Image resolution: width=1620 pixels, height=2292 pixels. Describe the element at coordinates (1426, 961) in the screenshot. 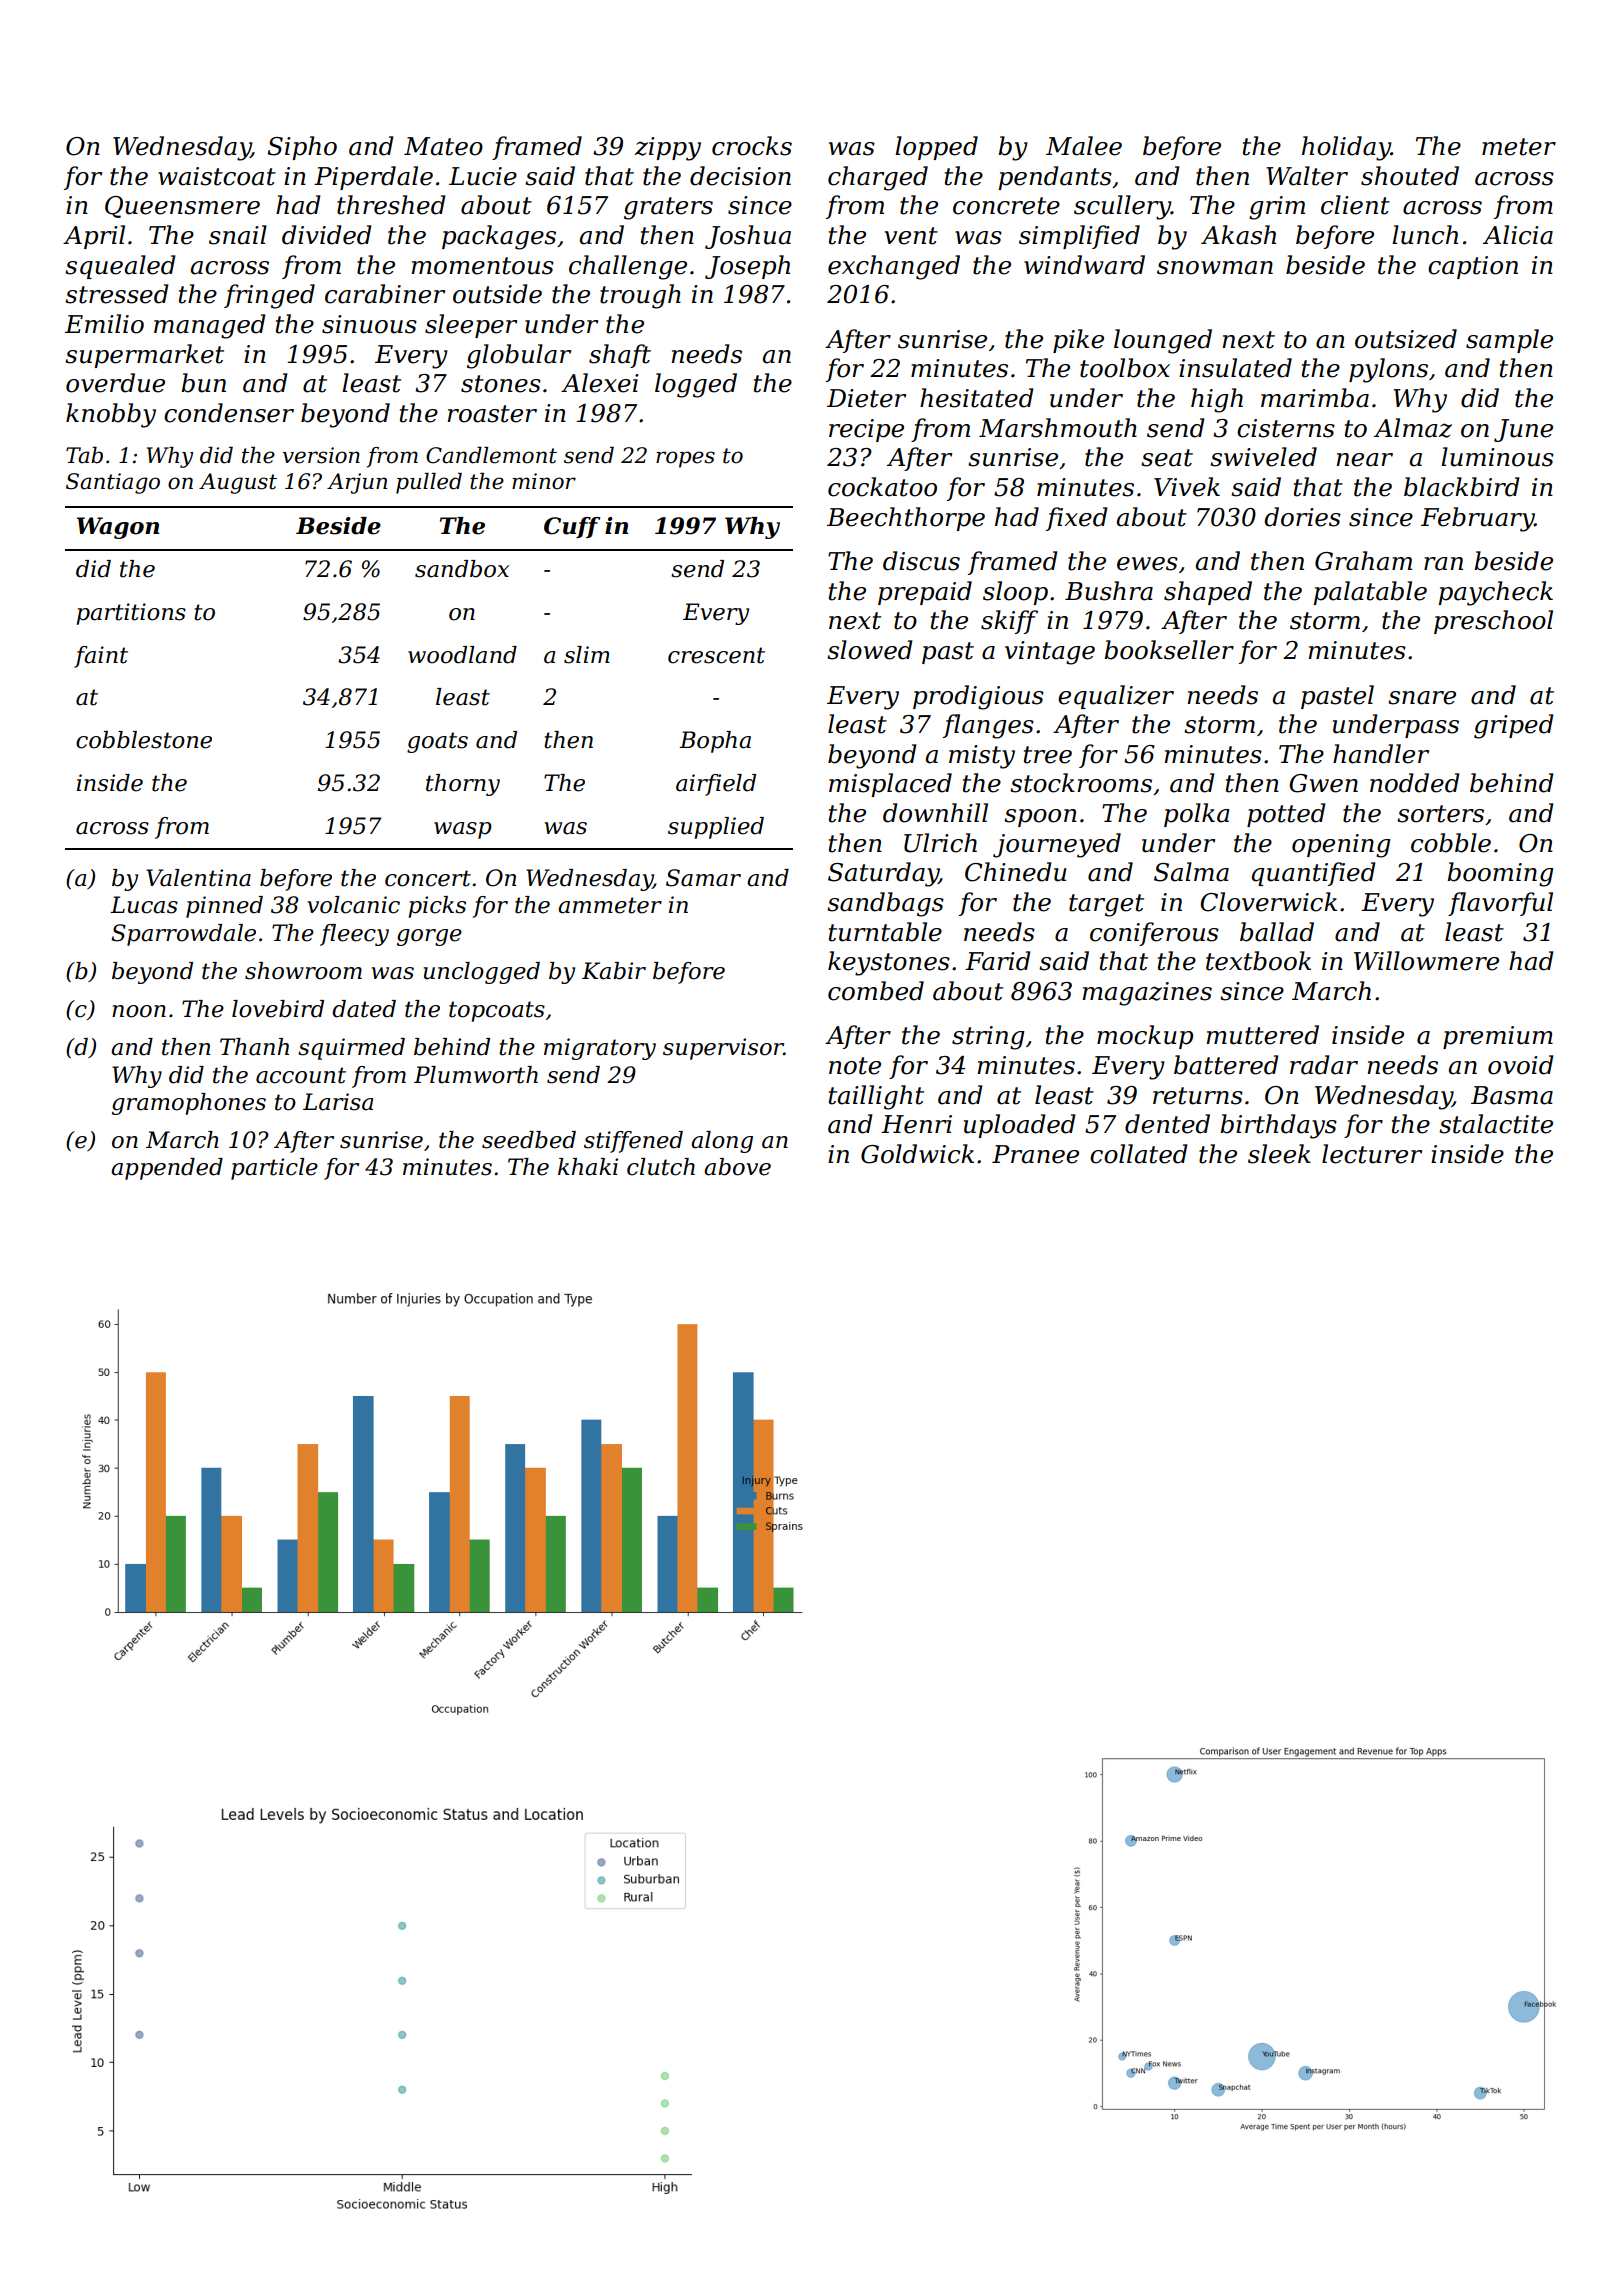

I see `Willowmere` at that location.
